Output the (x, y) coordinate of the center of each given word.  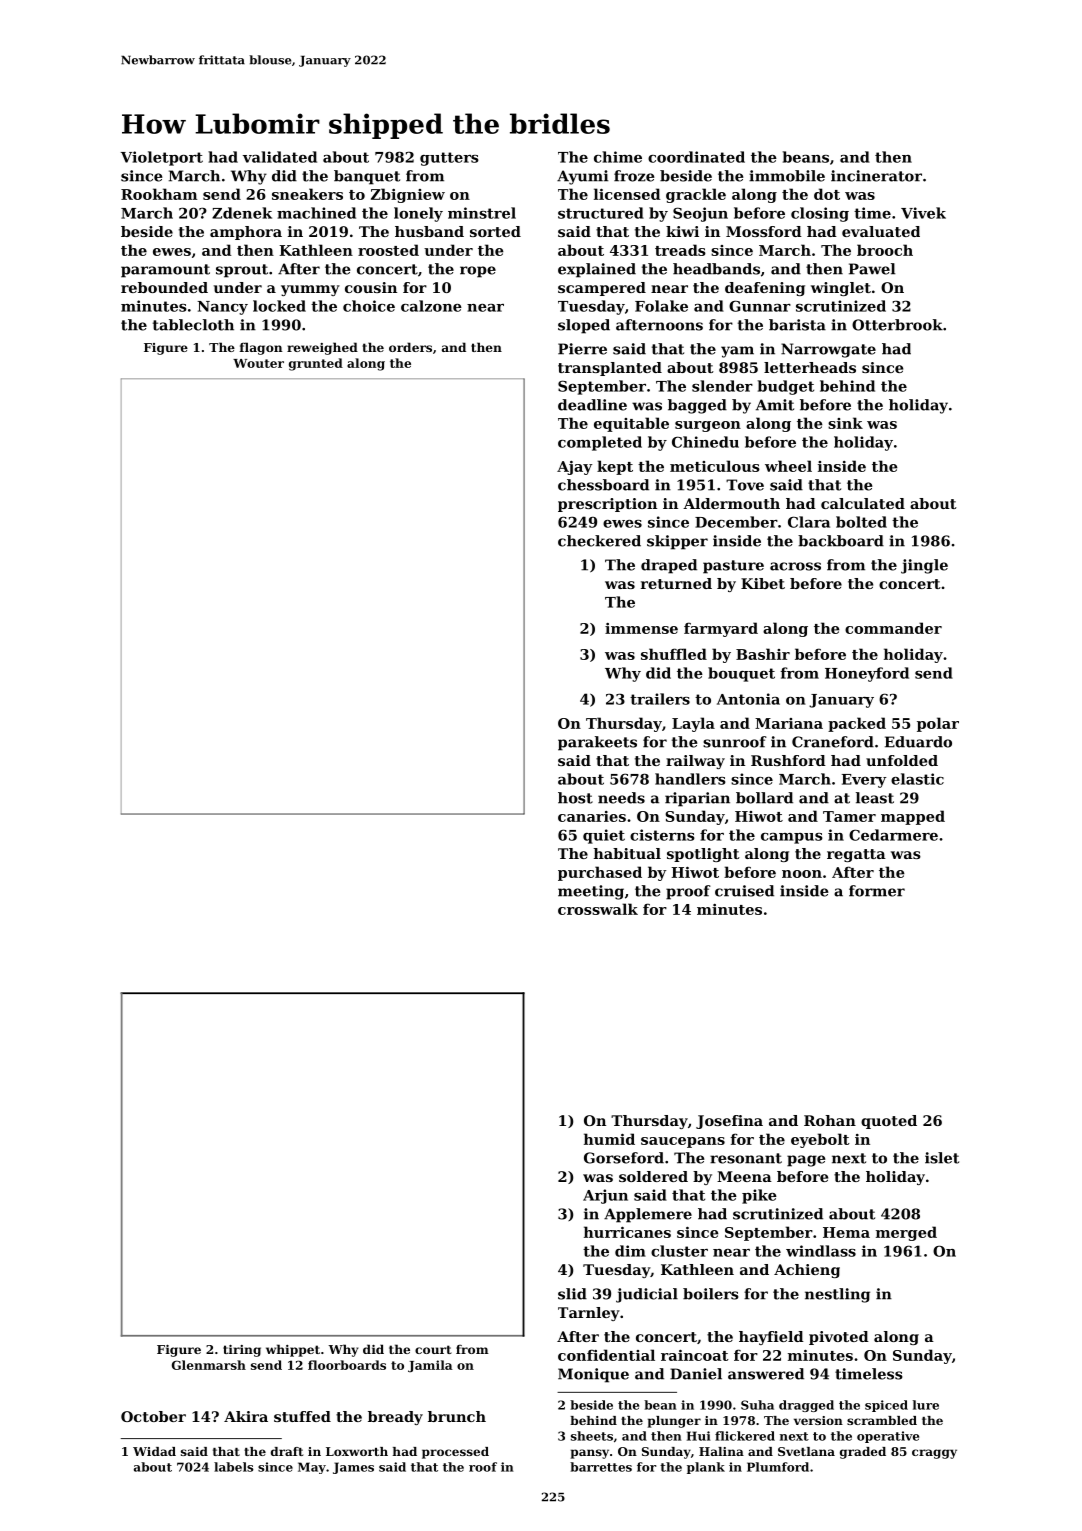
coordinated (696, 157)
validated (280, 157)
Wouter (258, 363)
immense (641, 628)
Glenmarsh (209, 1365)
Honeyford (867, 674)
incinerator (876, 176)
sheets (592, 1436)
